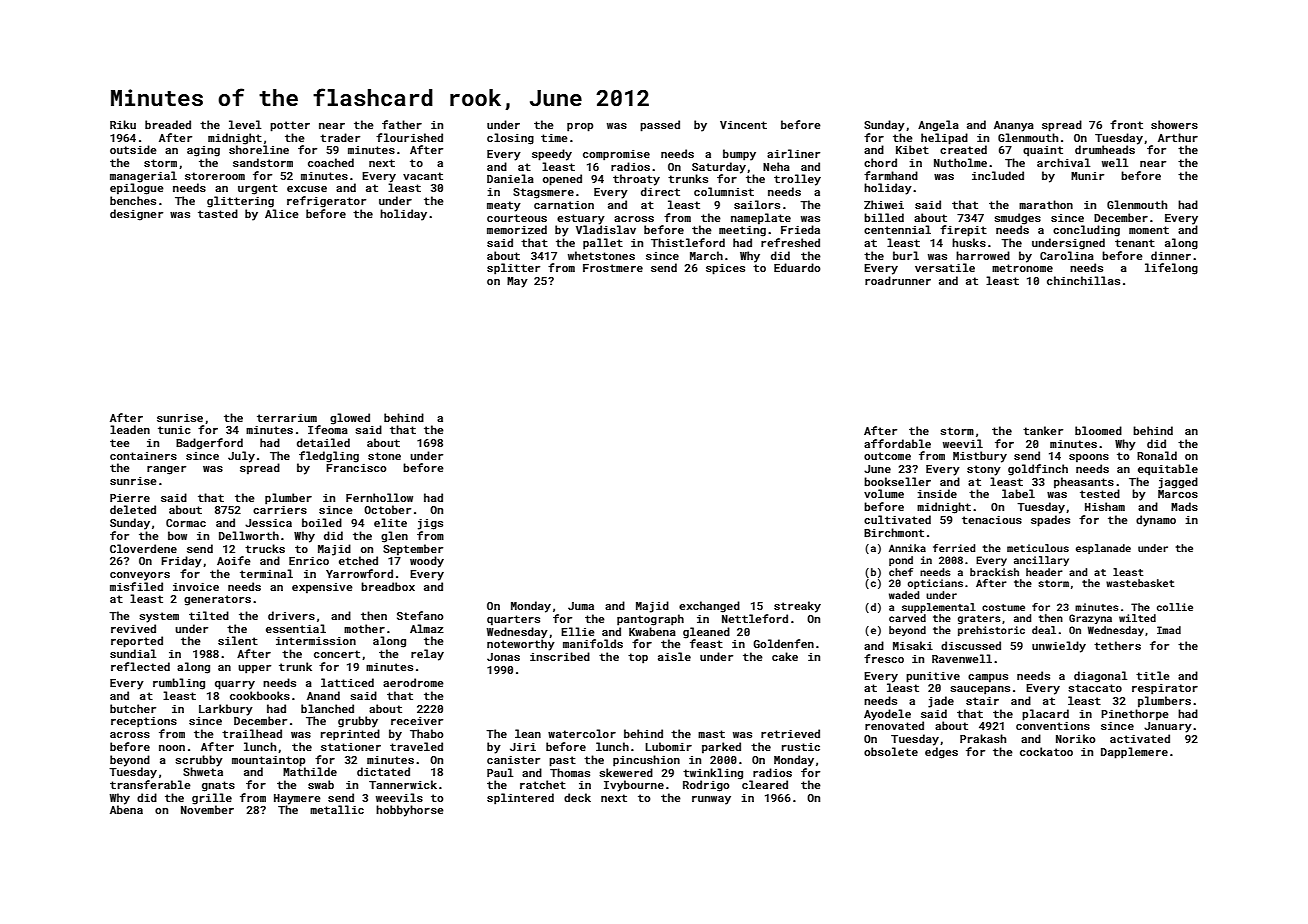 This screenshot has height=924, width=1308. What do you see at coordinates (1140, 583) in the screenshot?
I see `wastebasket` at bounding box center [1140, 583].
